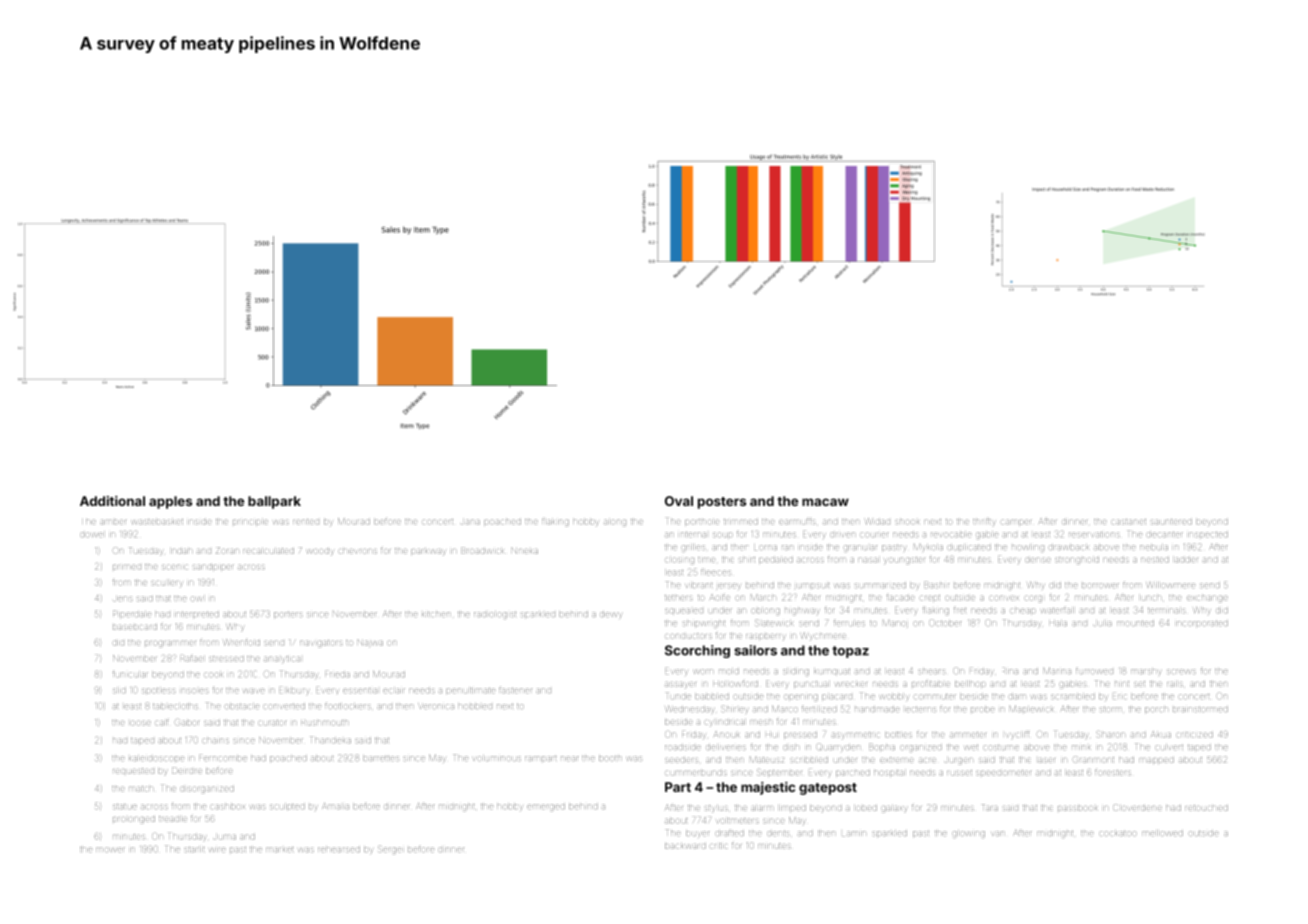 This page has height=924, width=1308. Describe the element at coordinates (679, 501) in the page. I see `Oval` at that location.
